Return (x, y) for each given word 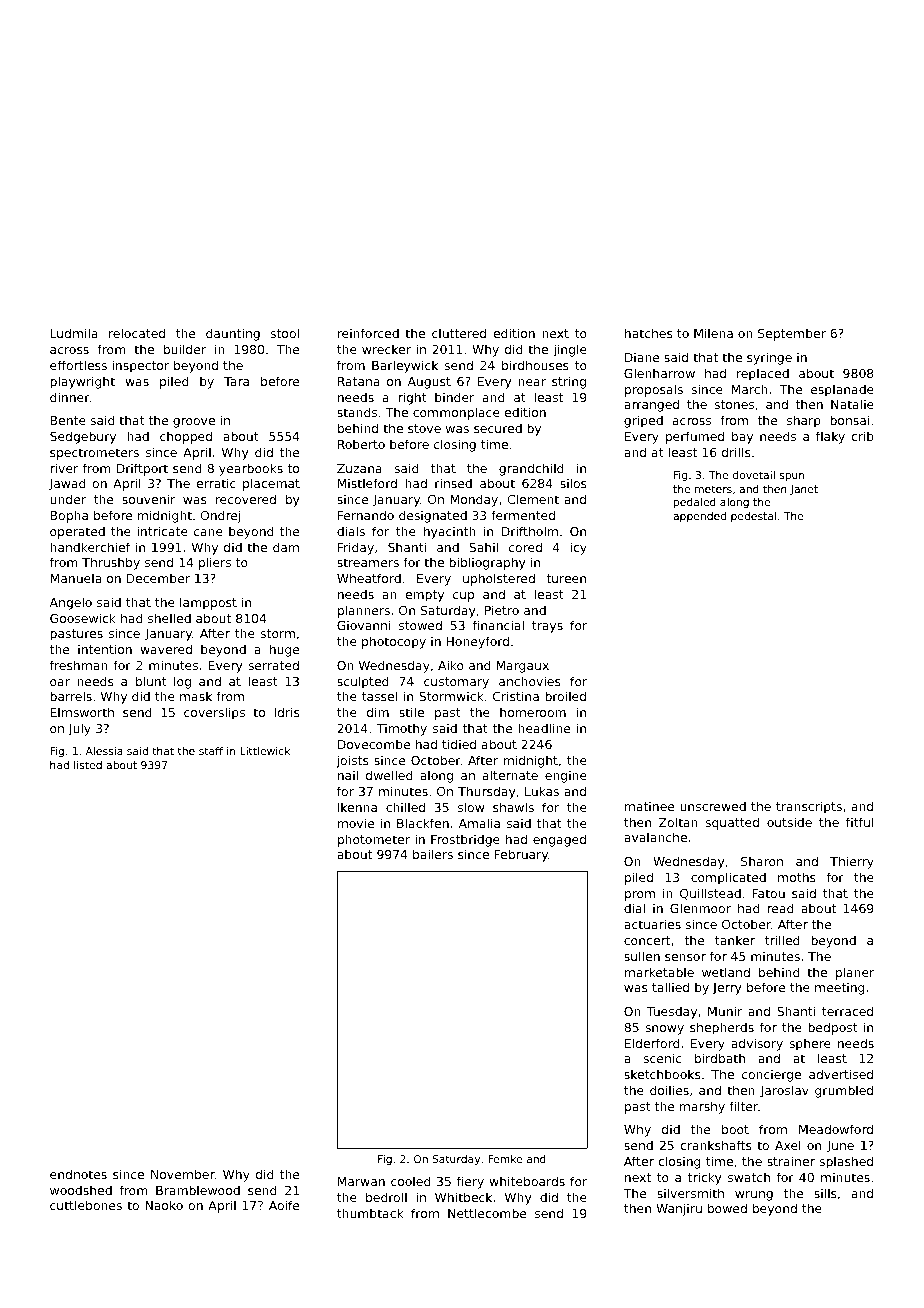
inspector (140, 366)
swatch (749, 1177)
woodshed (81, 1190)
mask (196, 696)
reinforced (368, 333)
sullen (642, 956)
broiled (565, 696)
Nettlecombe (487, 1213)
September (792, 334)
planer (855, 973)
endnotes (78, 1174)
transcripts (809, 807)
